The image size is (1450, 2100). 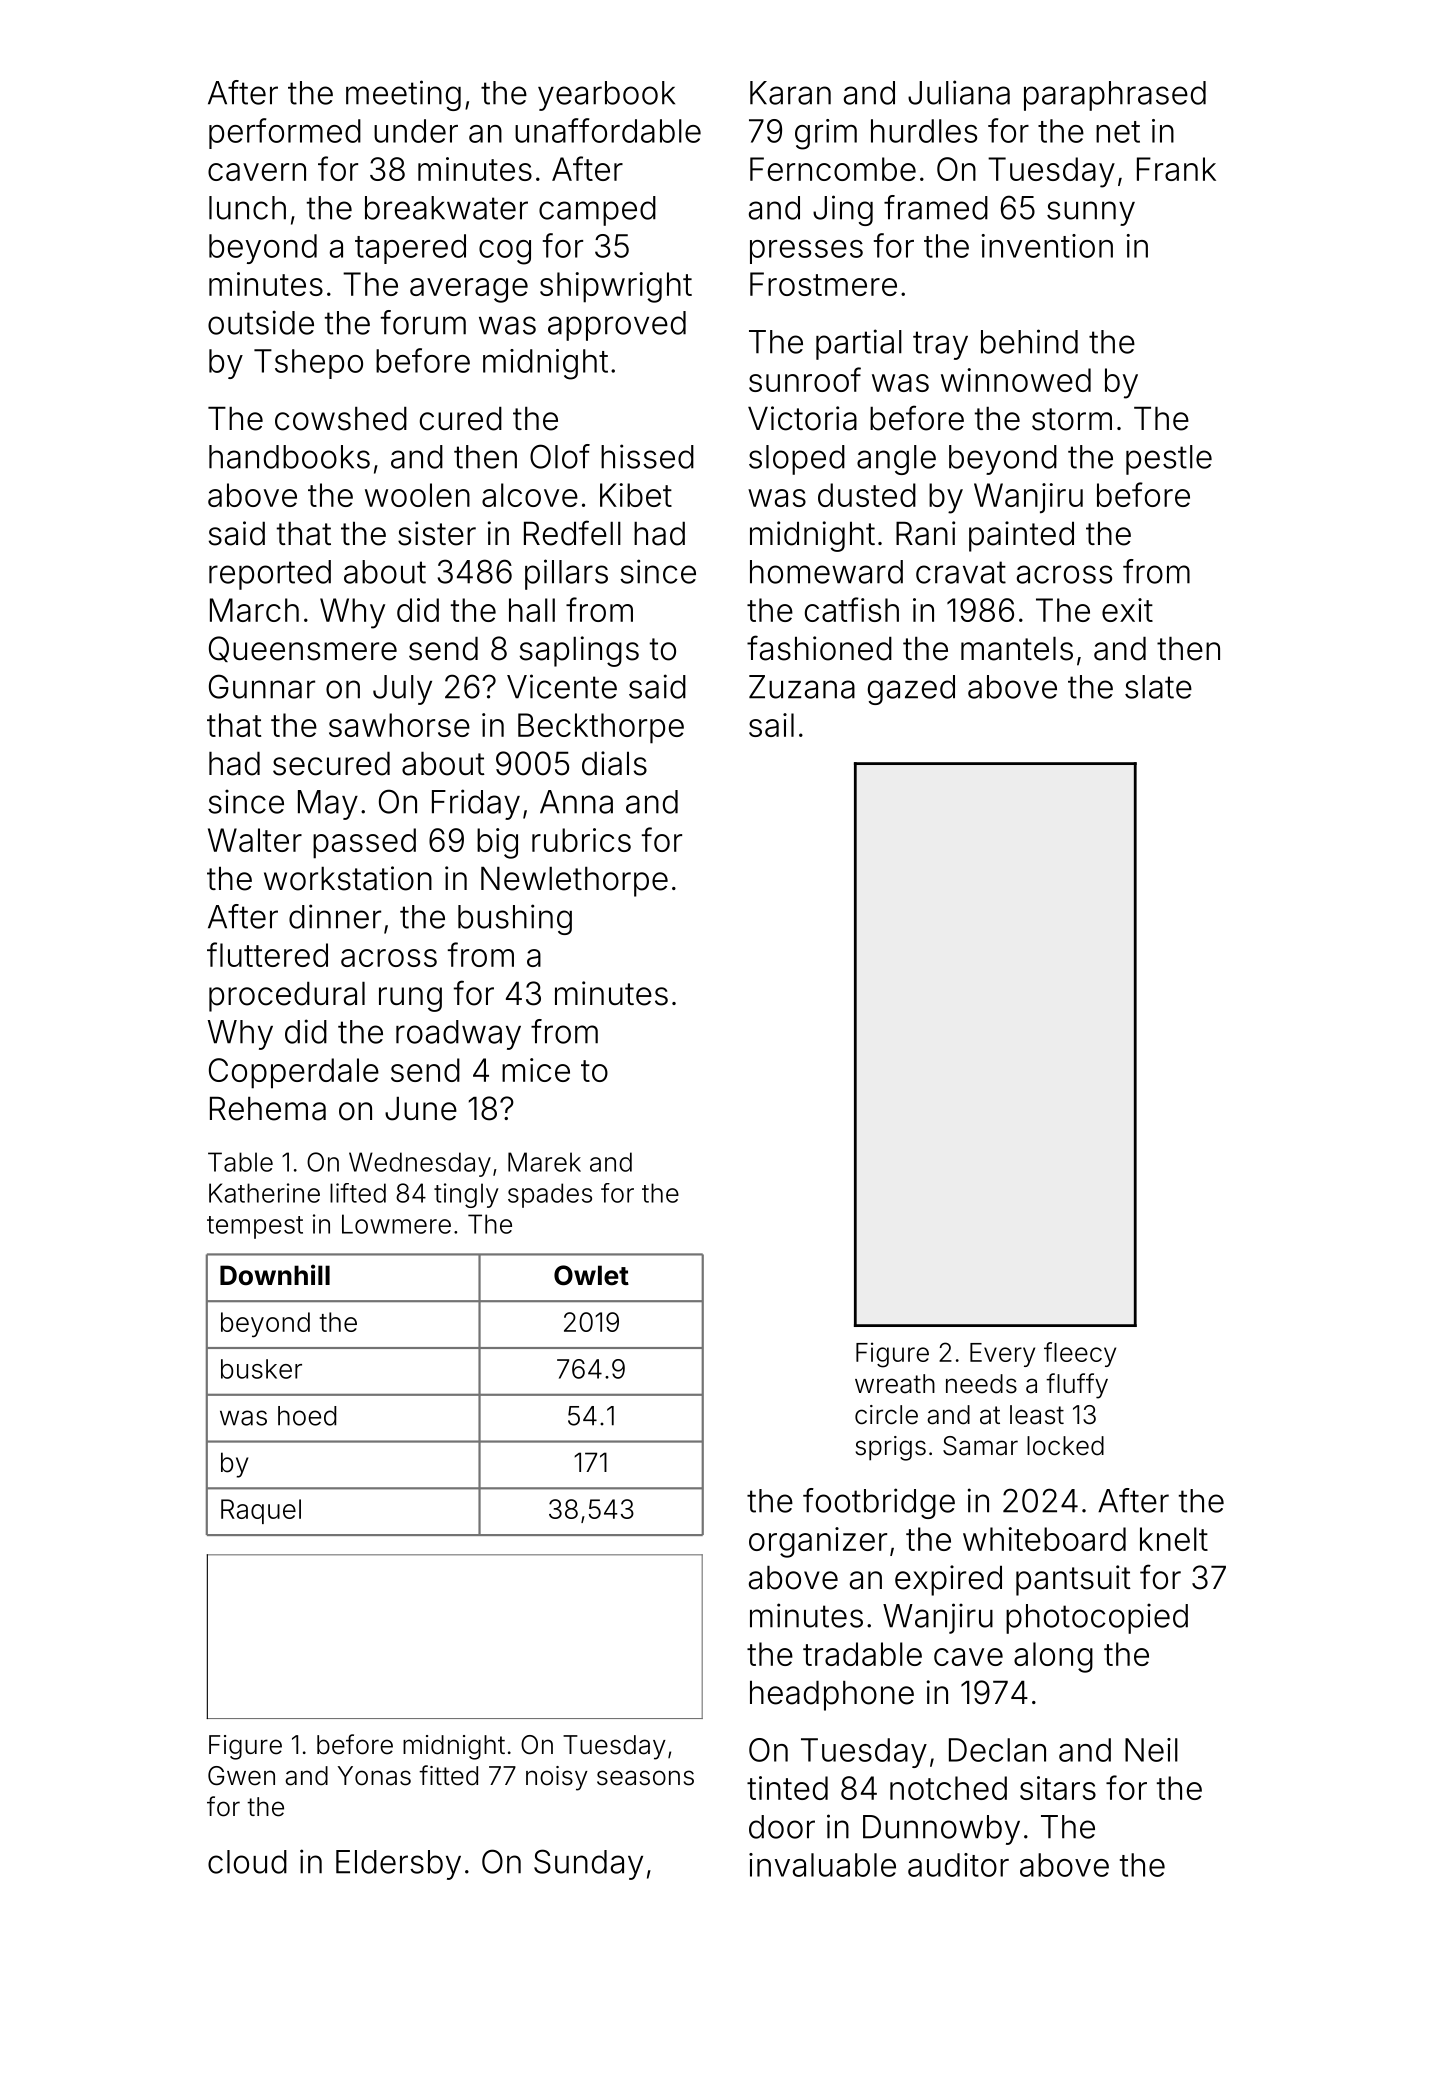 I want to click on Neil, so click(x=1151, y=1750).
